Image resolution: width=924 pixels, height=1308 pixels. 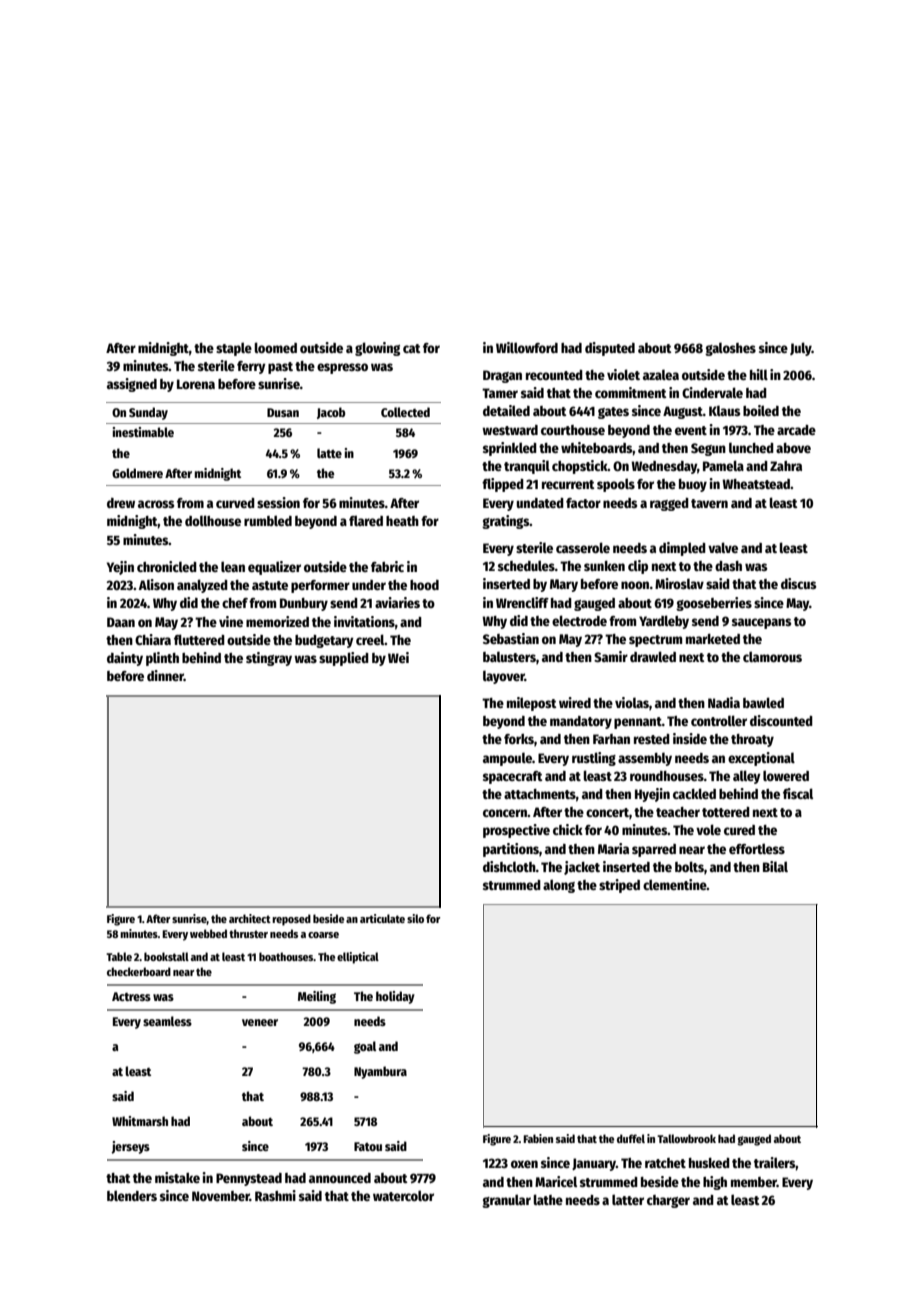 What do you see at coordinates (140, 1121) in the screenshot?
I see `Whitmarsh` at bounding box center [140, 1121].
